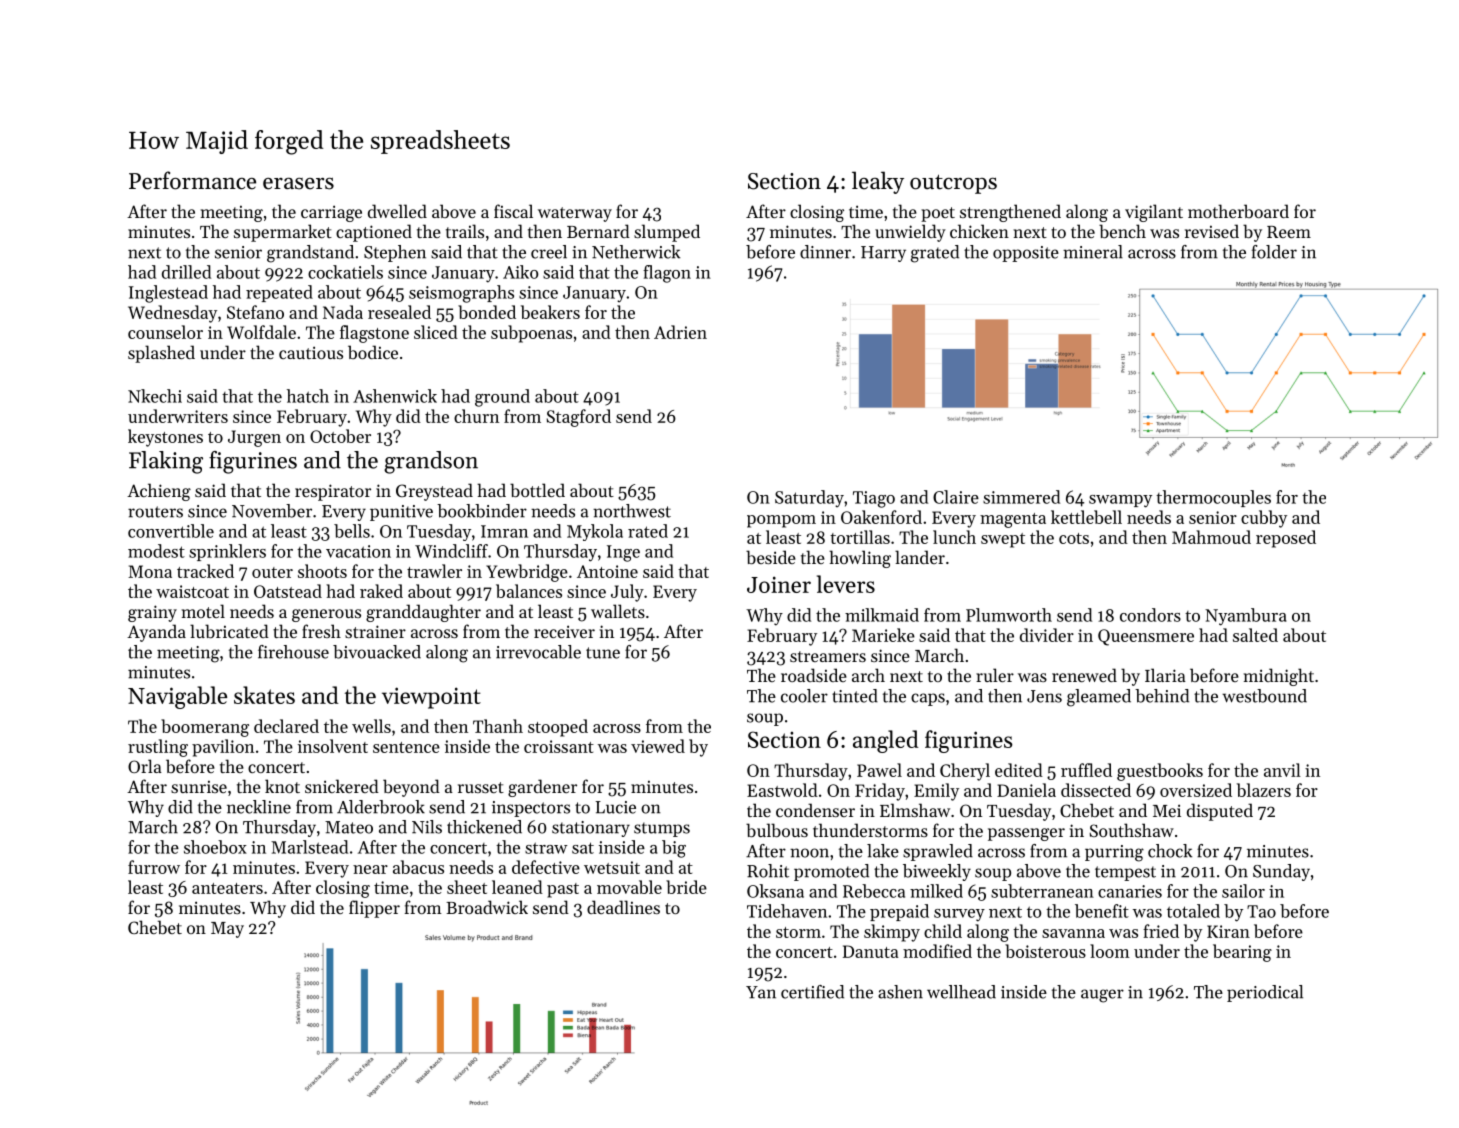 The height and width of the screenshot is (1128, 1459). What do you see at coordinates (782, 790) in the screenshot?
I see `Eastwold` at bounding box center [782, 790].
